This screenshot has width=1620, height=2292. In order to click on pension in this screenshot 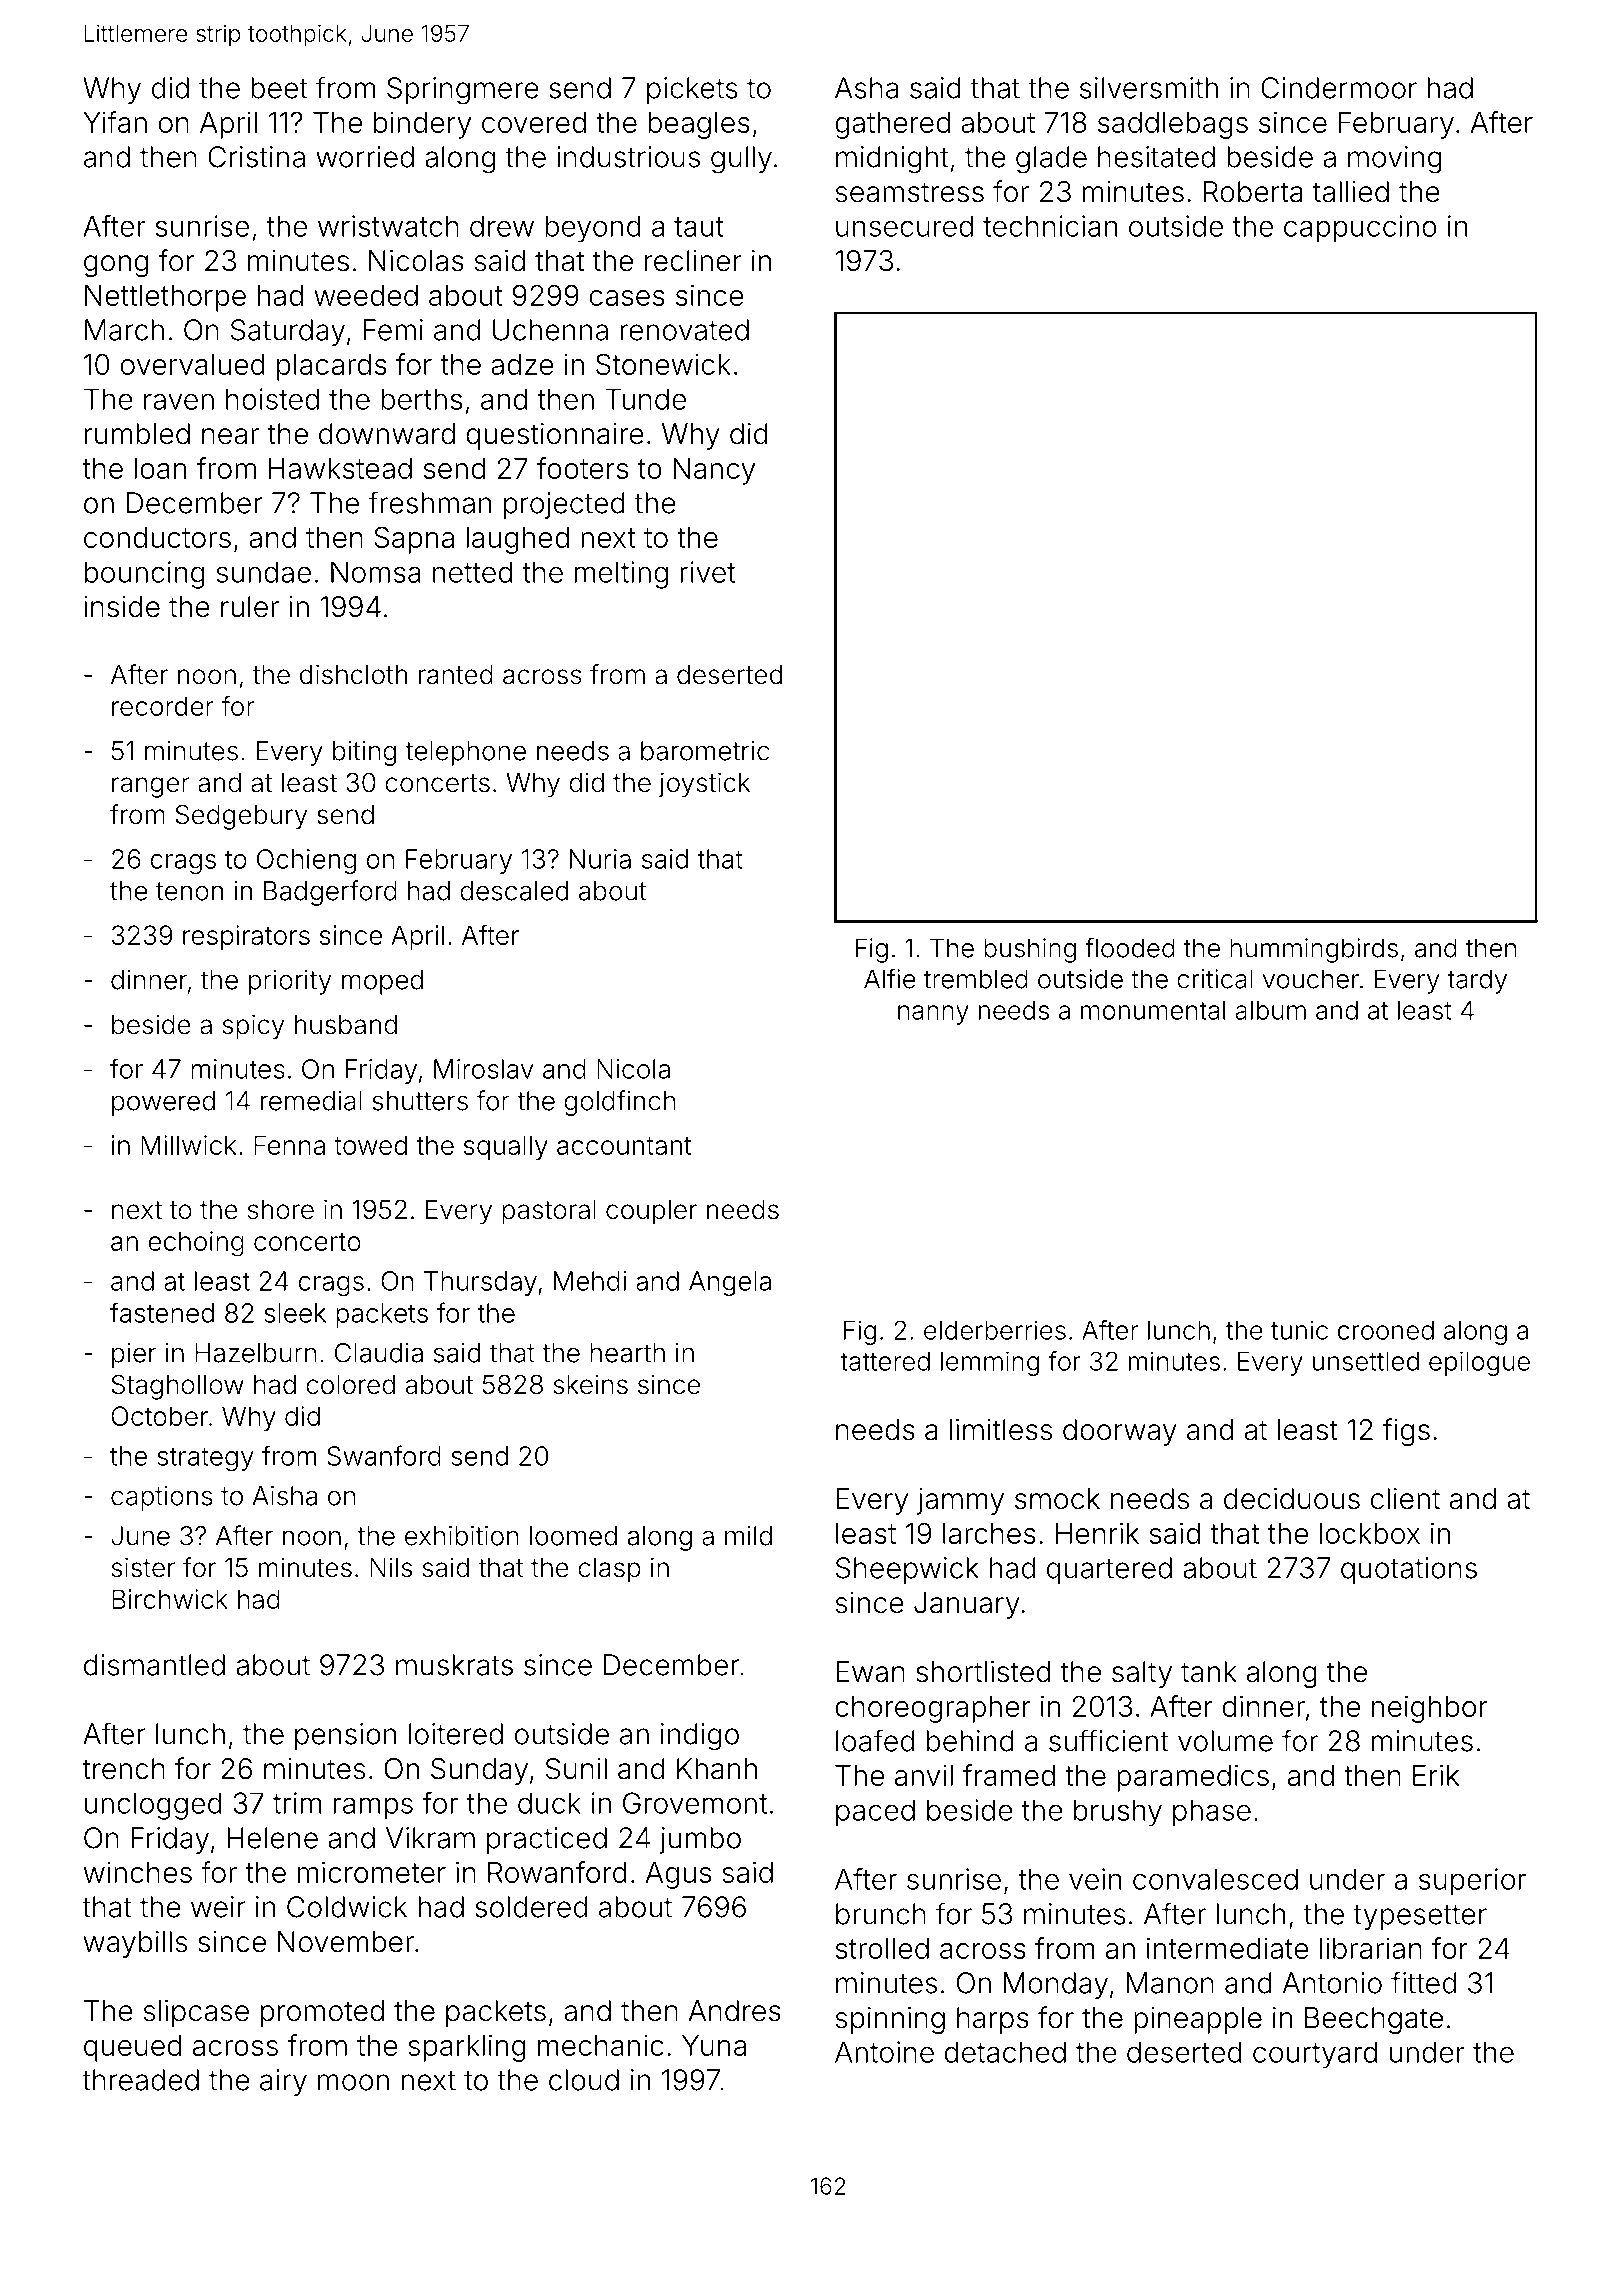, I will do `click(345, 1736)`.
